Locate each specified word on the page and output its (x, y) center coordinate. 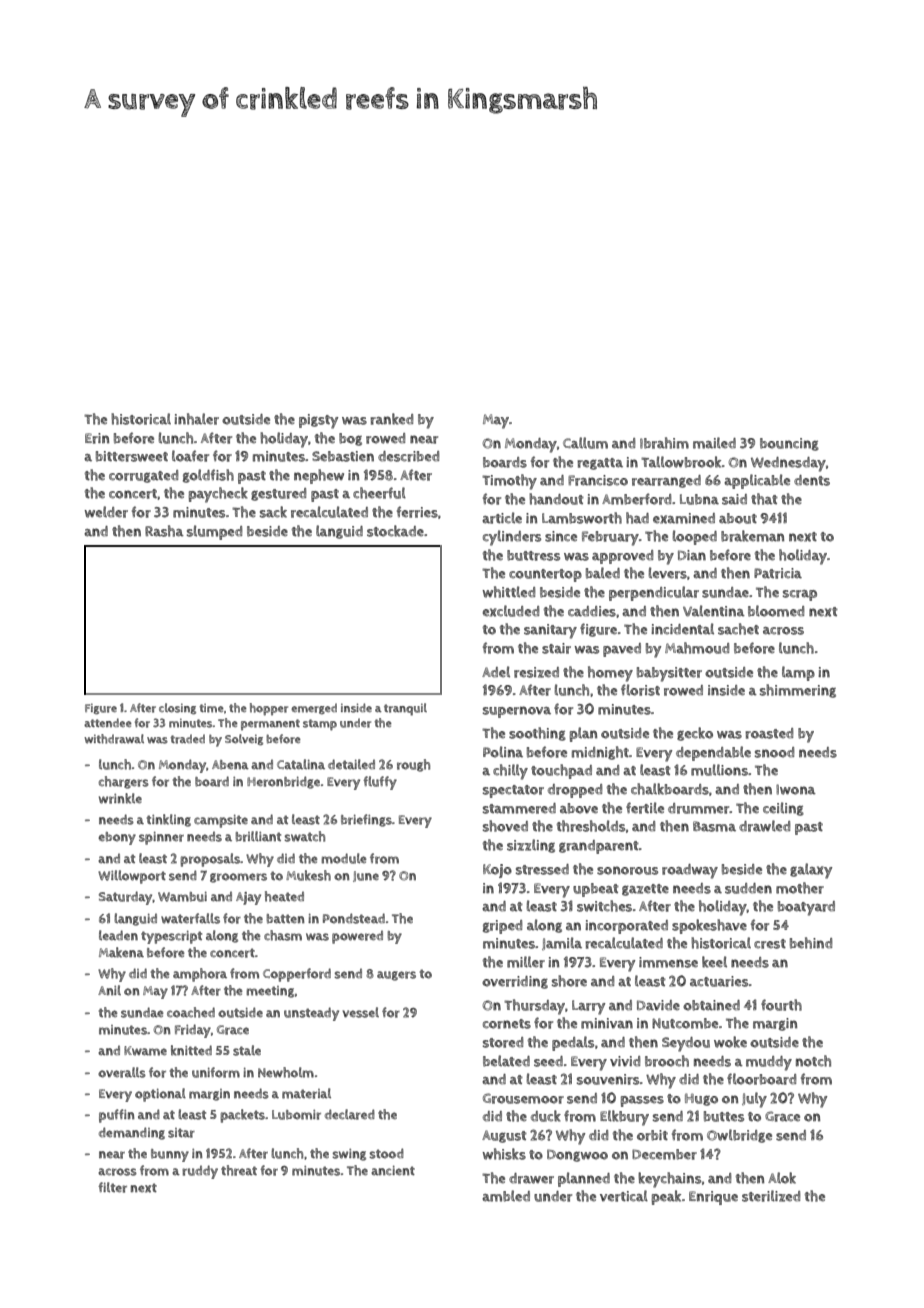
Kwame (145, 1051)
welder (106, 512)
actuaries (719, 981)
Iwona (796, 789)
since (561, 536)
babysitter (669, 674)
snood (774, 752)
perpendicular (654, 593)
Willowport (132, 877)
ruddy (200, 1172)
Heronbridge (283, 782)
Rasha (164, 531)
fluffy (380, 783)
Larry (588, 1007)
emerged (314, 709)
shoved (505, 826)
